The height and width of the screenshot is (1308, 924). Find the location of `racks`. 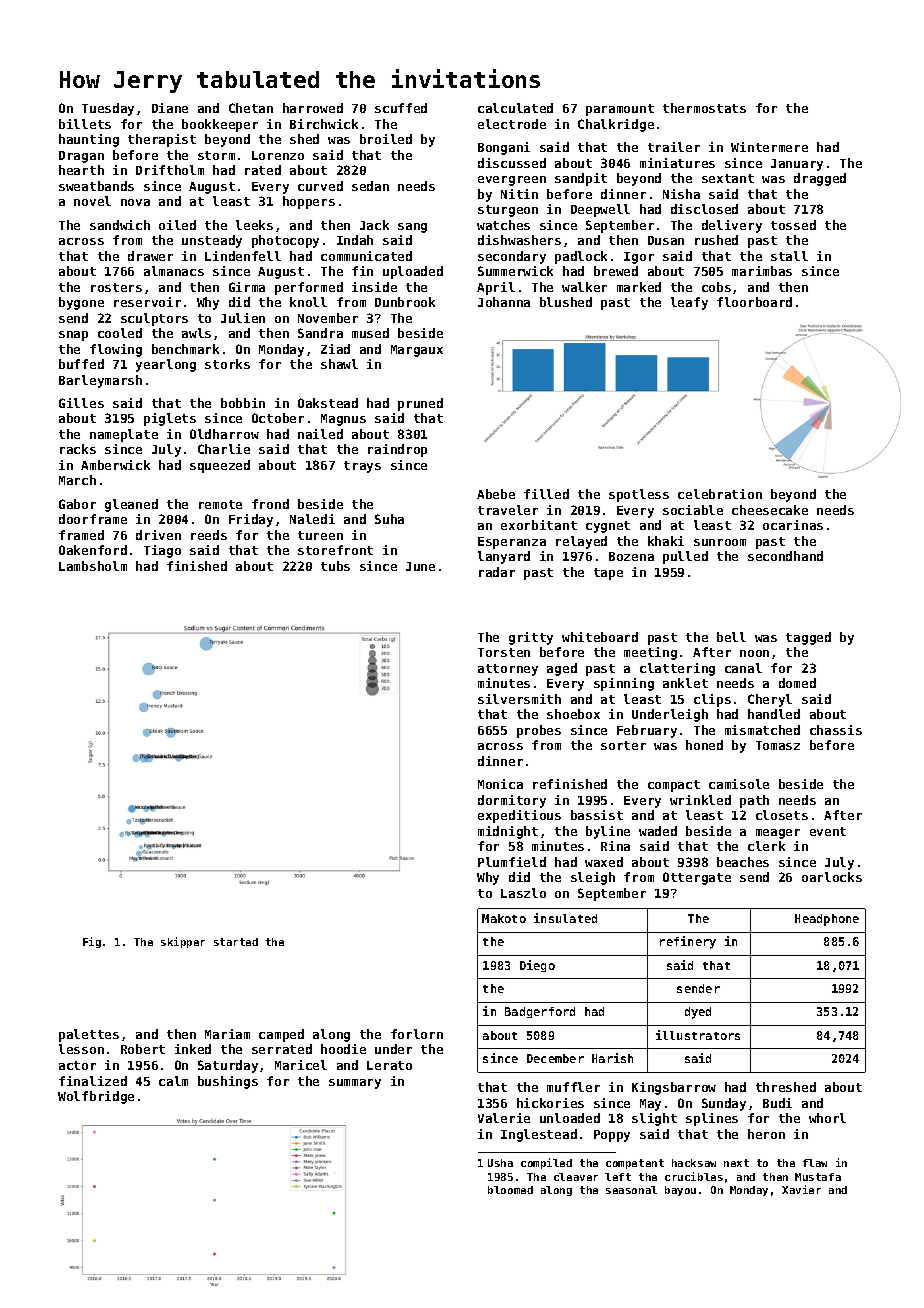

racks is located at coordinates (78, 449).
